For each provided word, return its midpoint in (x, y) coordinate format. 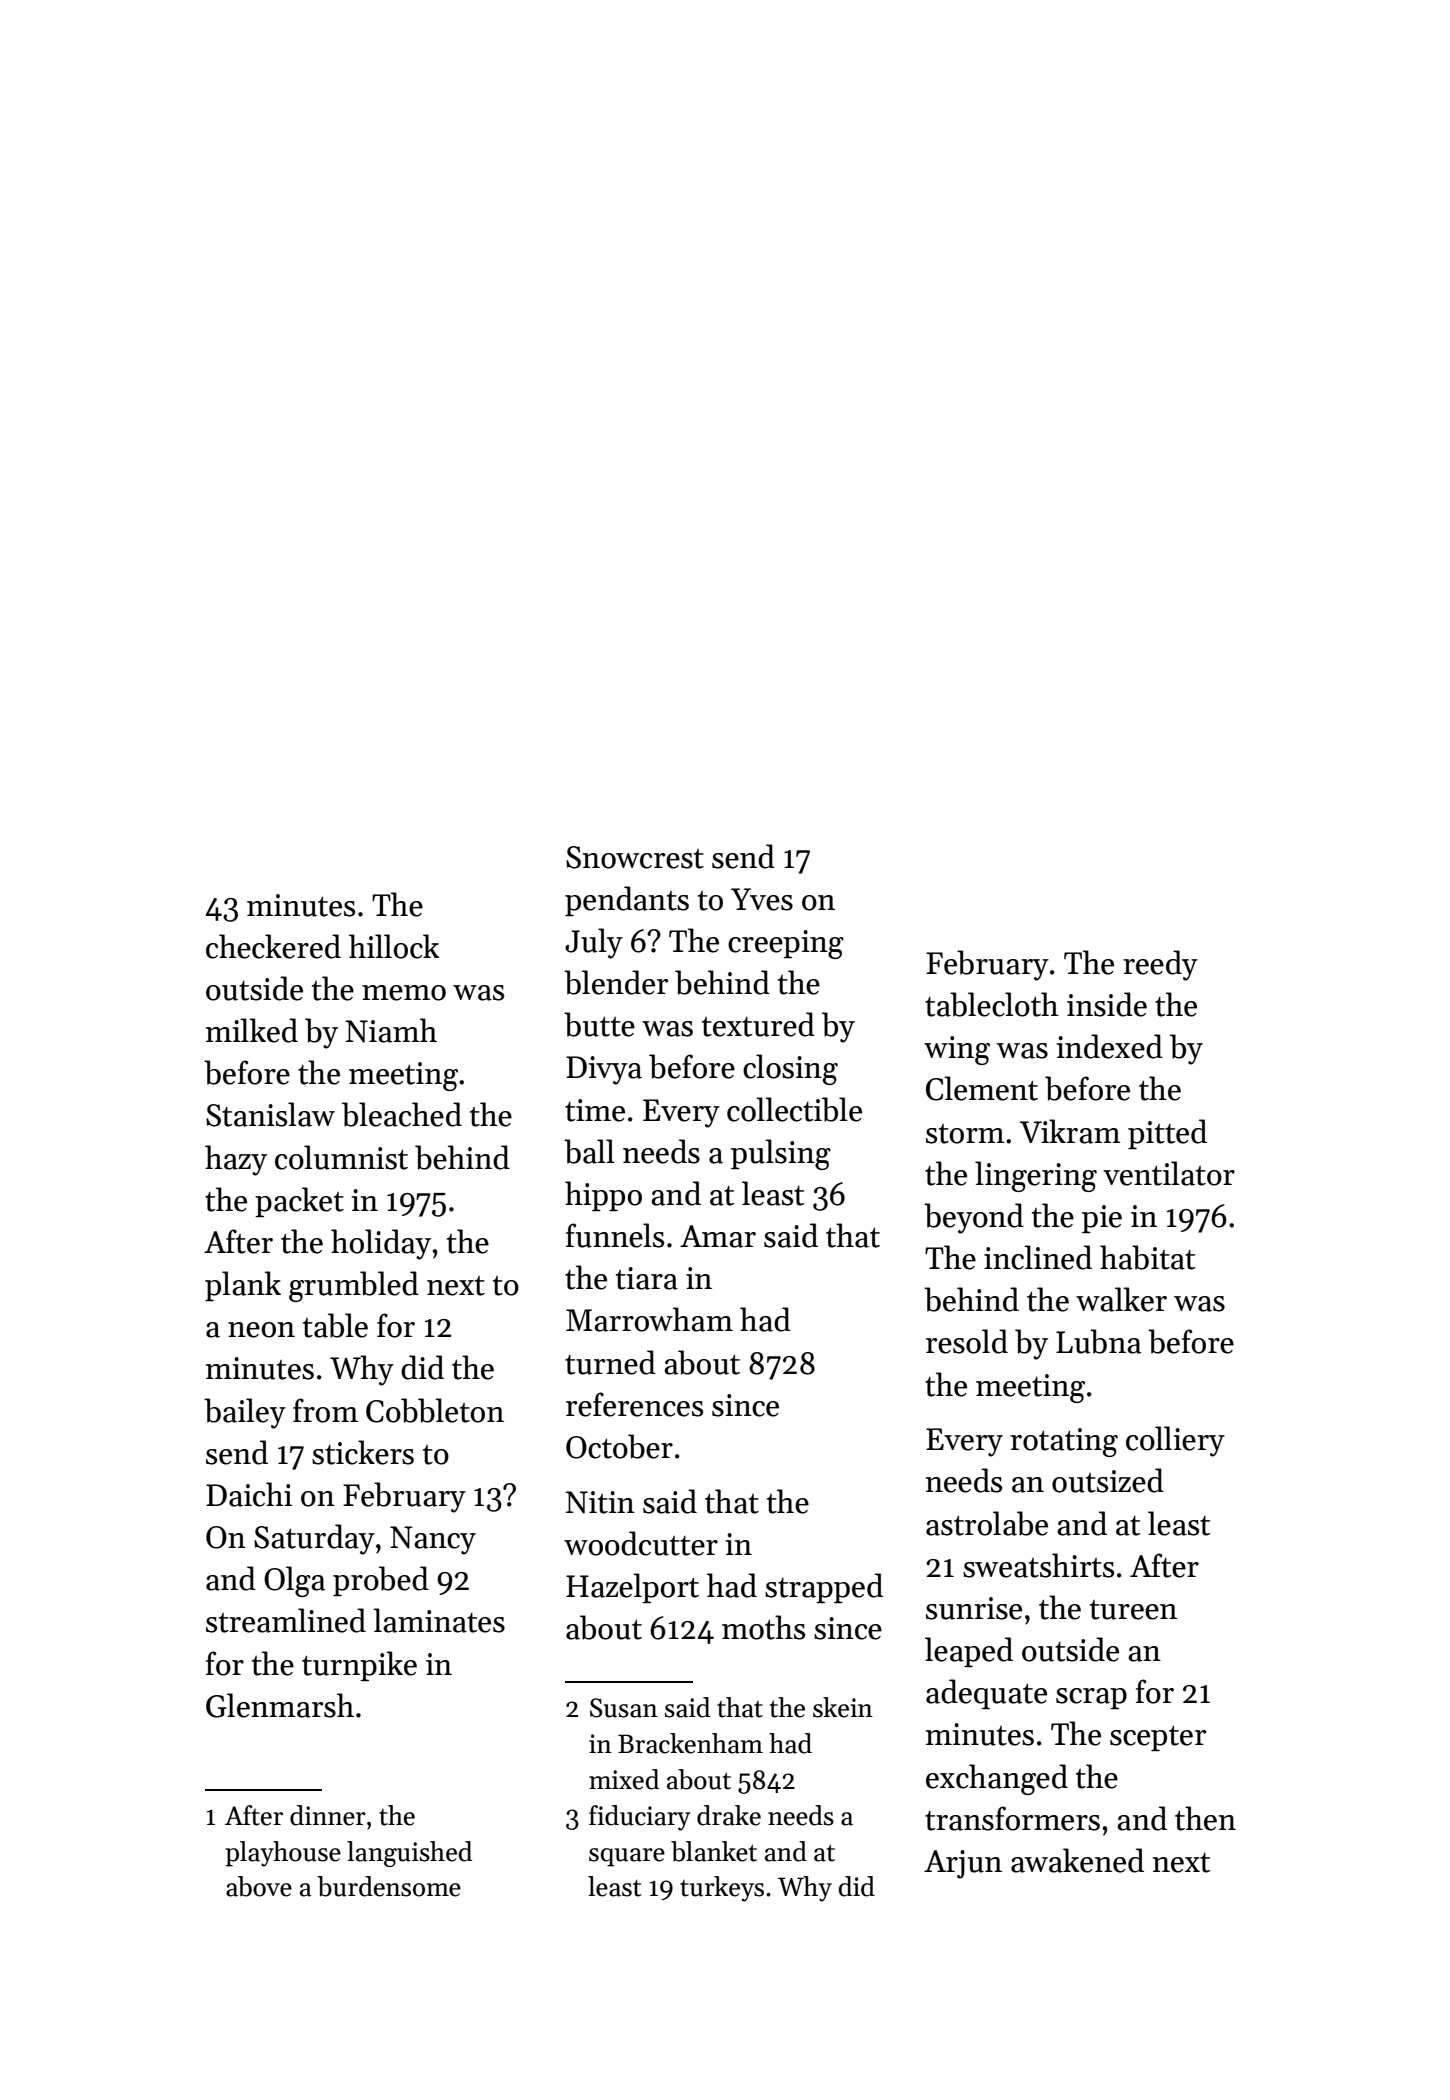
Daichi (249, 1494)
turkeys (722, 1889)
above (259, 1886)
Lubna (1098, 1341)
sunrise (974, 1608)
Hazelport (632, 1588)
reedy (1160, 965)
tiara (647, 1278)
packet (299, 1202)
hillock (394, 946)
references (634, 1404)
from (325, 1410)
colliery (1175, 1441)
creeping (786, 944)
